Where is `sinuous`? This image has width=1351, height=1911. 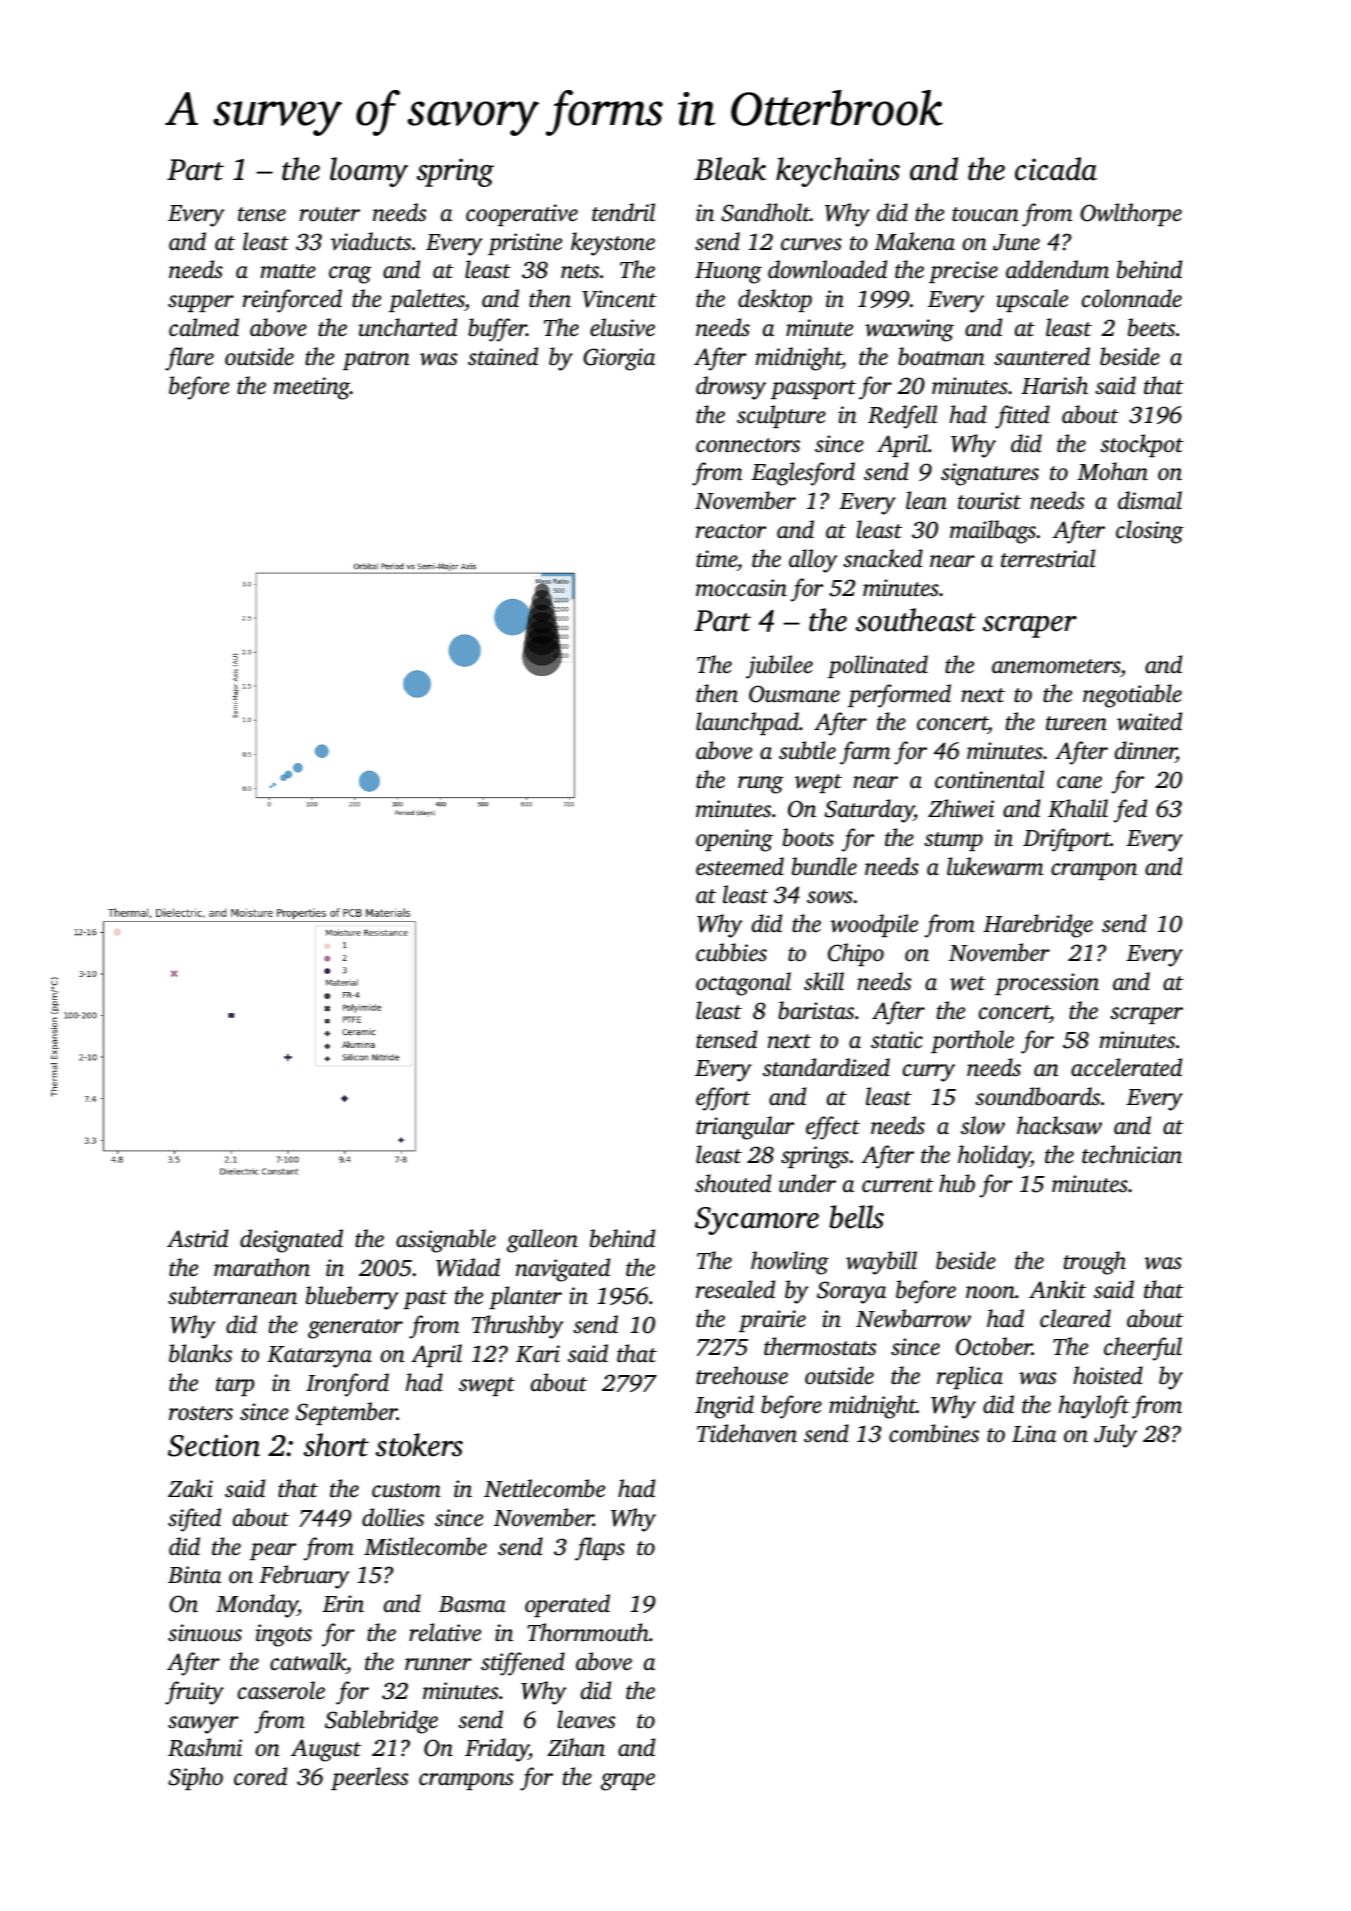 sinuous is located at coordinates (205, 1633).
